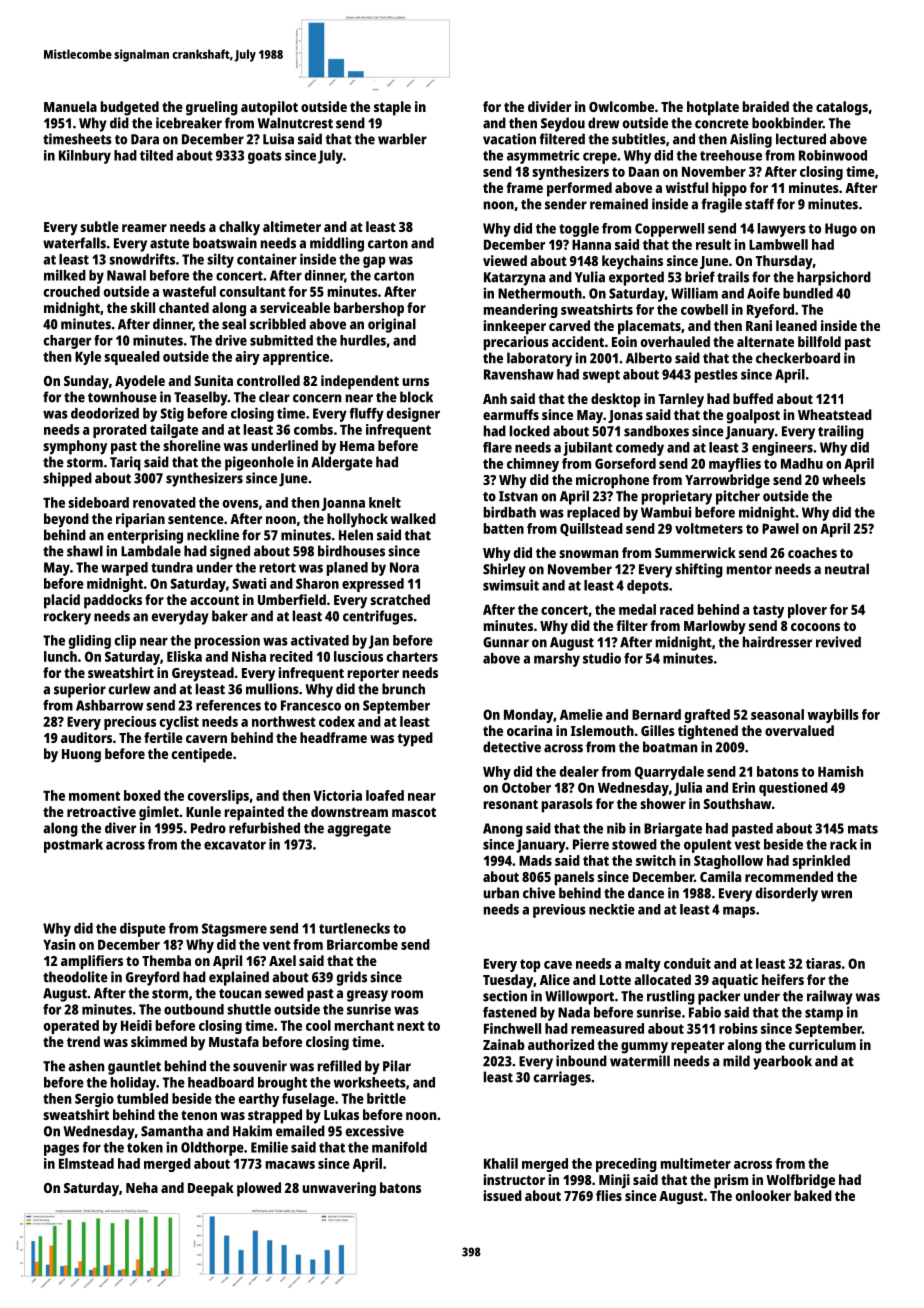 The image size is (924, 1308). I want to click on neutral, so click(847, 569).
